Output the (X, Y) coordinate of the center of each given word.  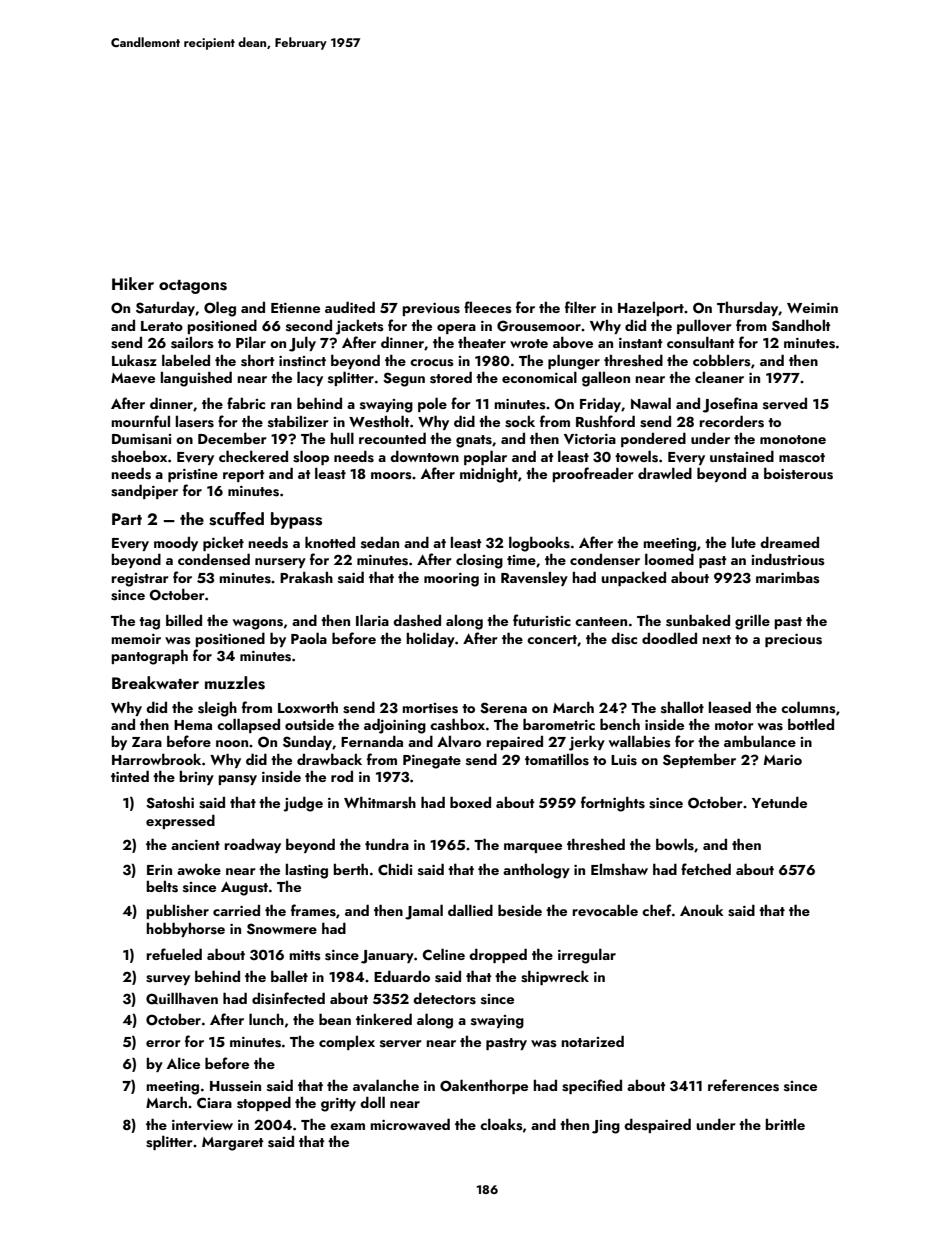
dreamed (789, 542)
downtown (424, 456)
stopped (264, 1103)
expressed (180, 821)
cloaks (501, 1124)
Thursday (748, 309)
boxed (470, 802)
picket (223, 543)
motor (734, 725)
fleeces (488, 307)
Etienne (295, 308)
